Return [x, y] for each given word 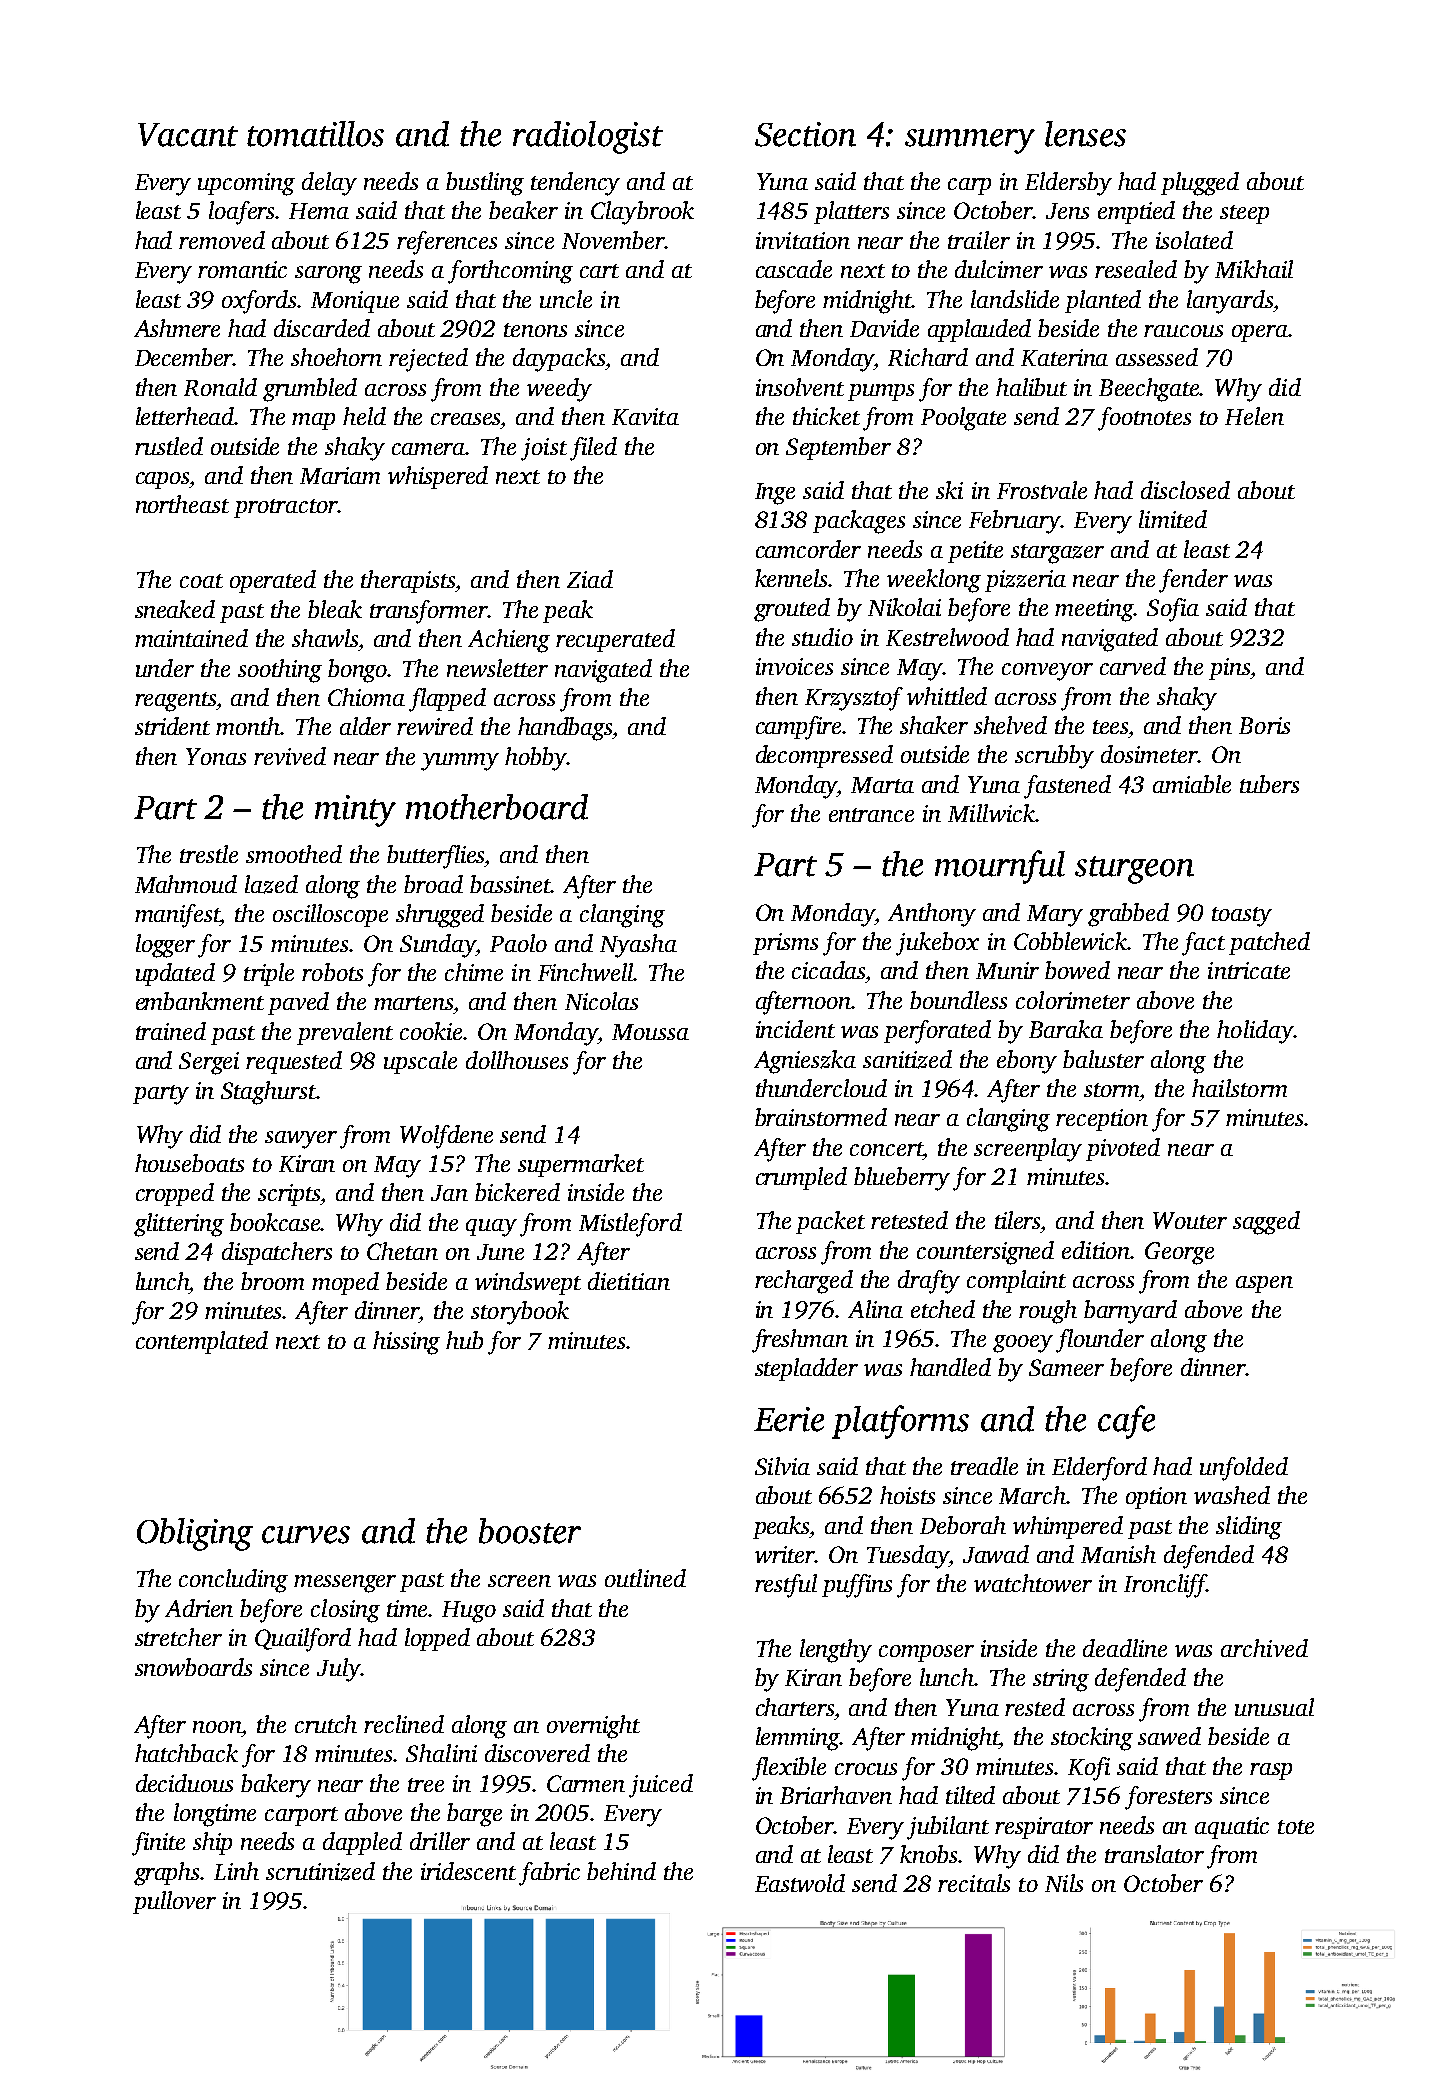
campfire [799, 728]
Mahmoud [186, 884]
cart [599, 271]
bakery [276, 1786]
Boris [1264, 725]
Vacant [188, 135]
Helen [1254, 416]
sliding [1249, 1528]
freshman [800, 1341]
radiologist [588, 137]
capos [163, 480]
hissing [406, 1343]
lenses [1085, 134]
